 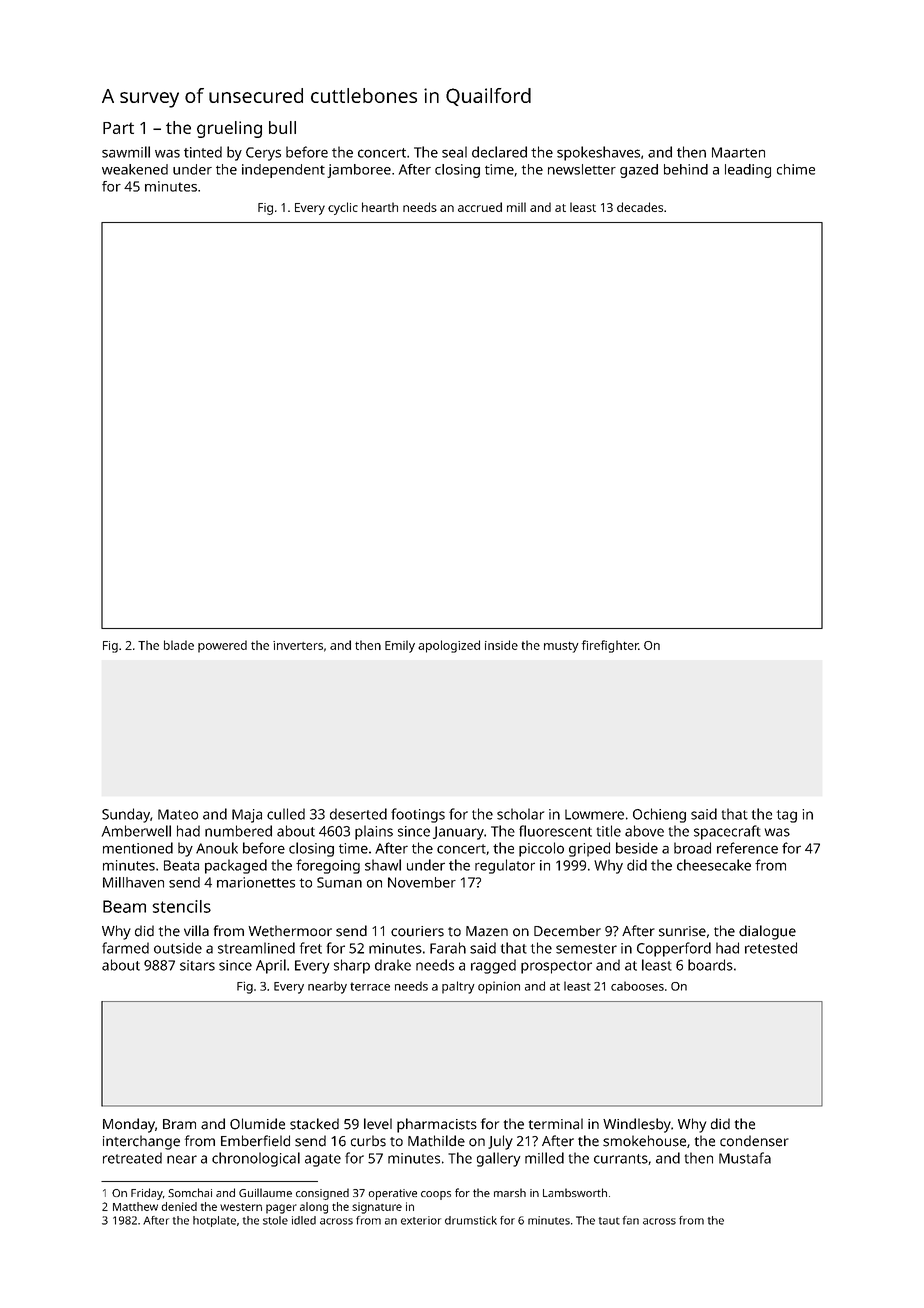 What do you see at coordinates (567, 931) in the screenshot?
I see `December` at bounding box center [567, 931].
